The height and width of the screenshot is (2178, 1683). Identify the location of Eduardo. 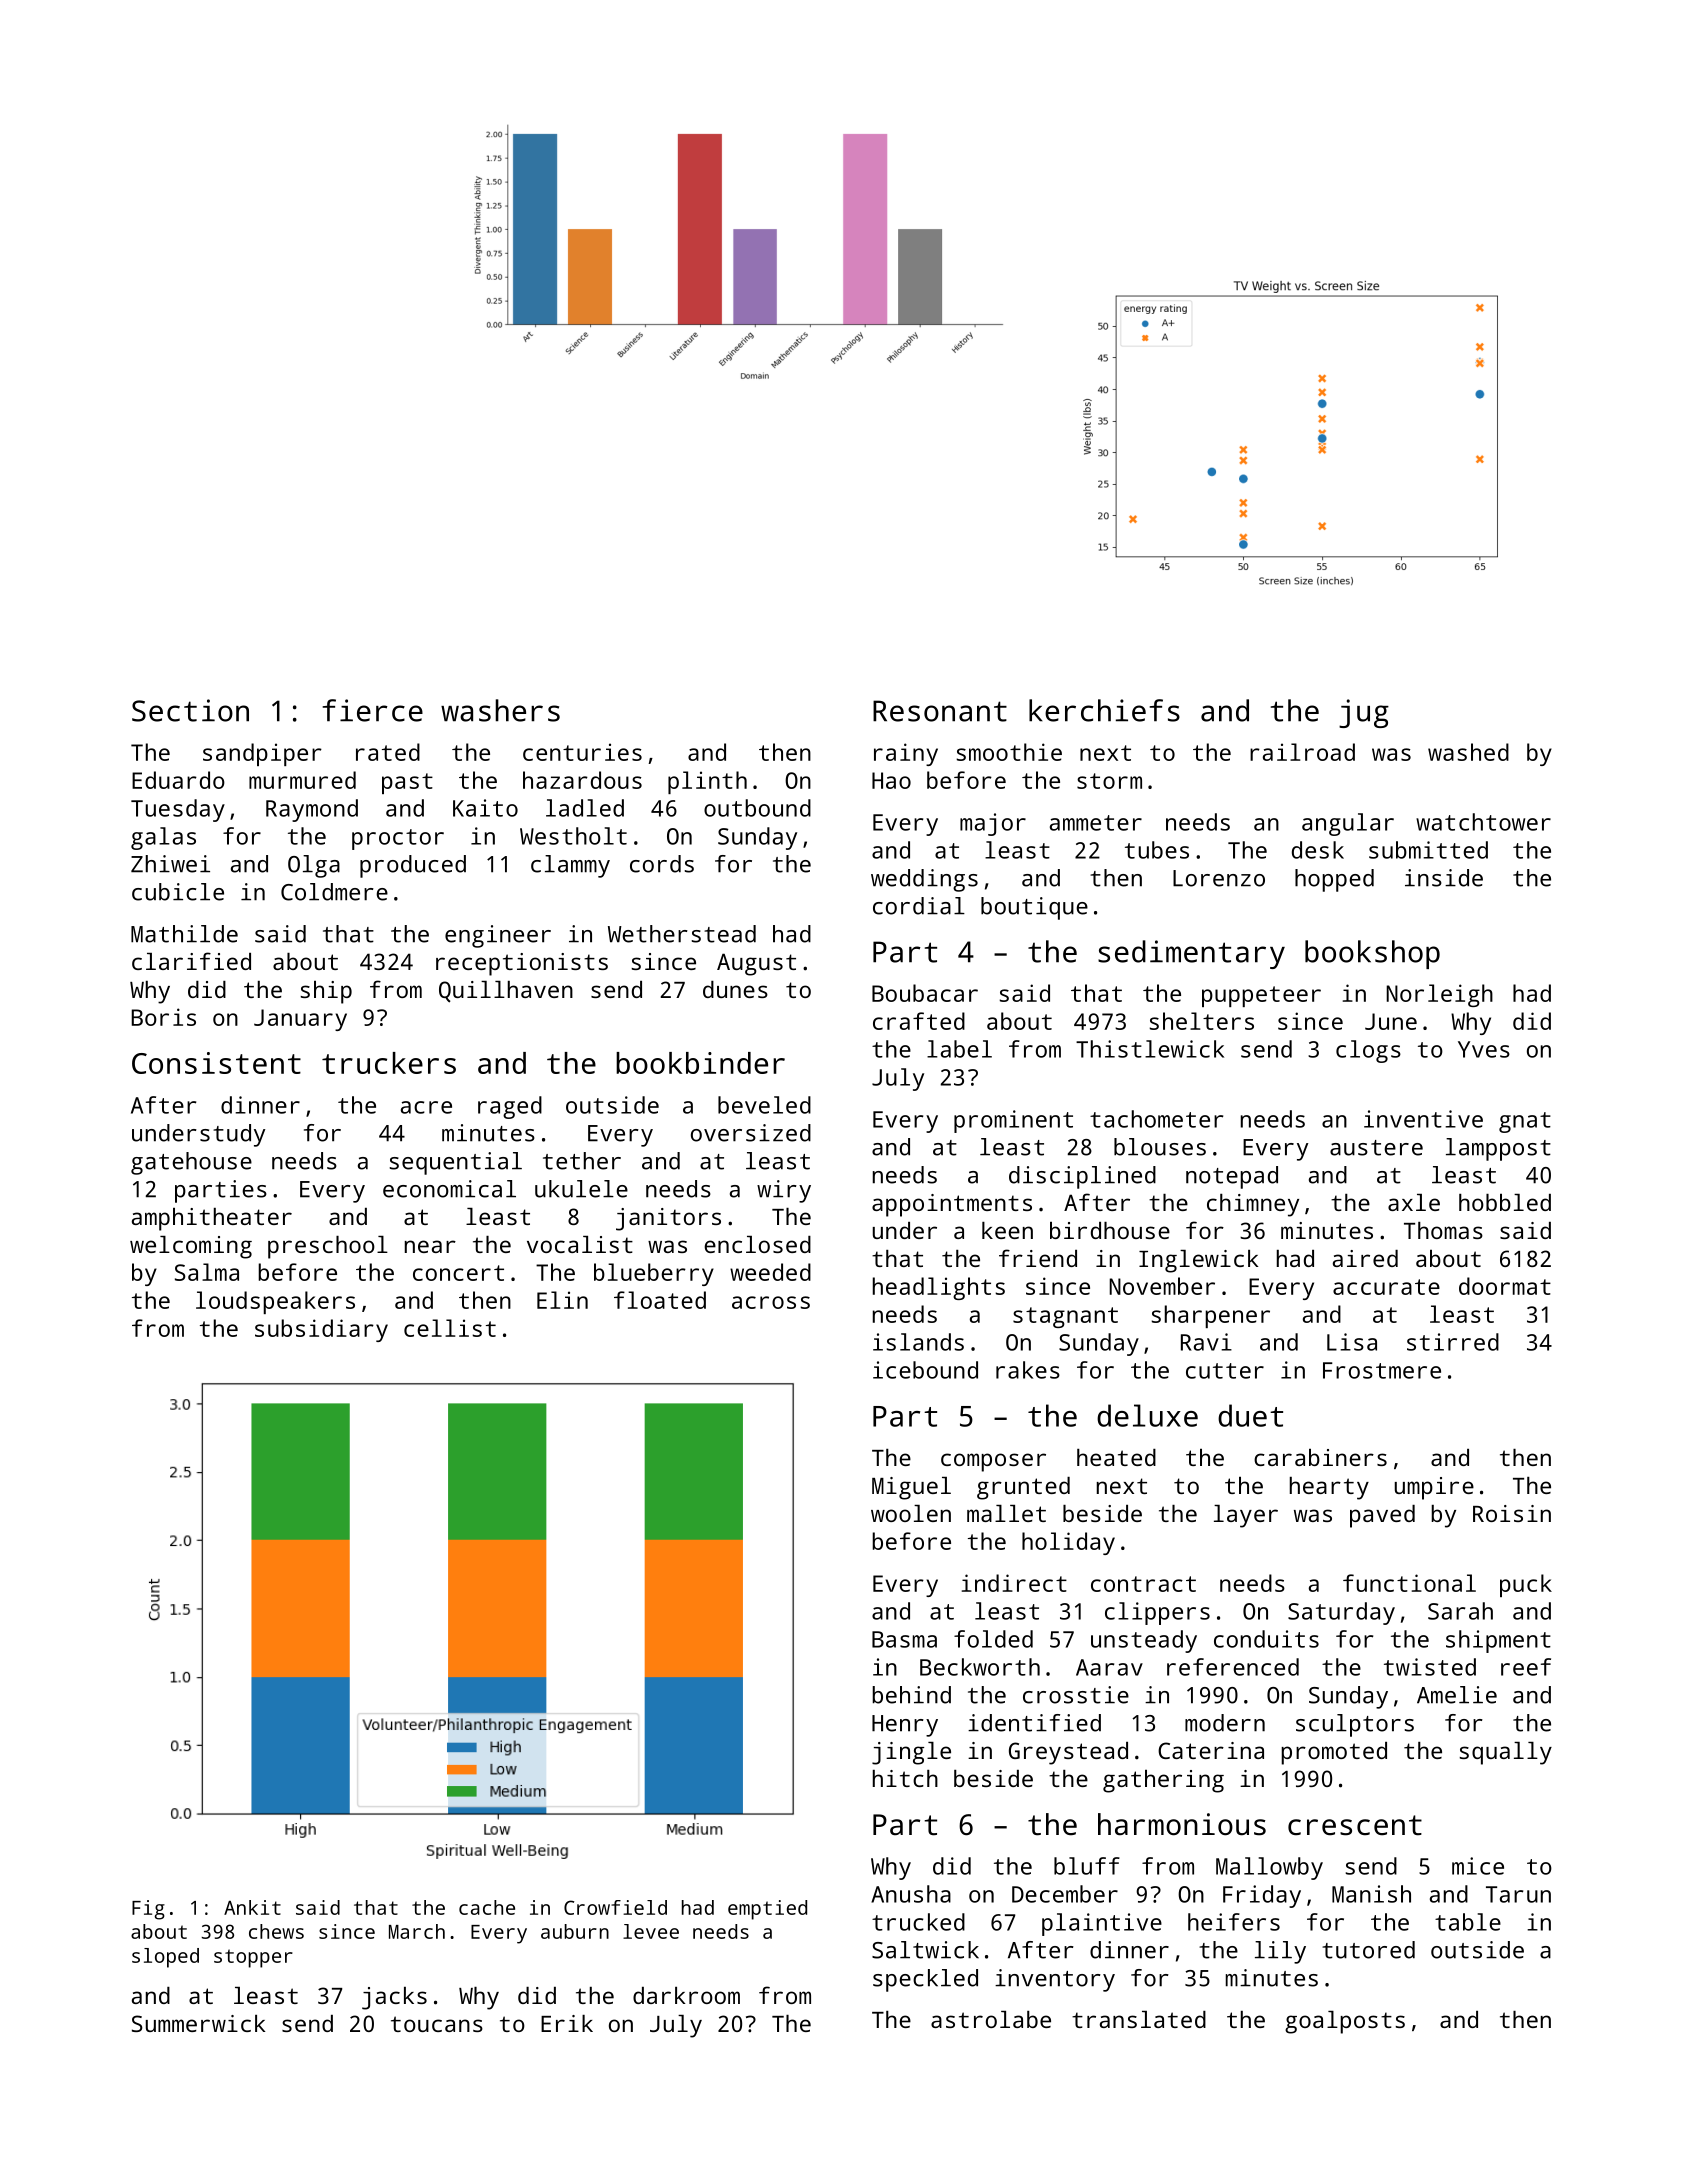
(178, 780).
